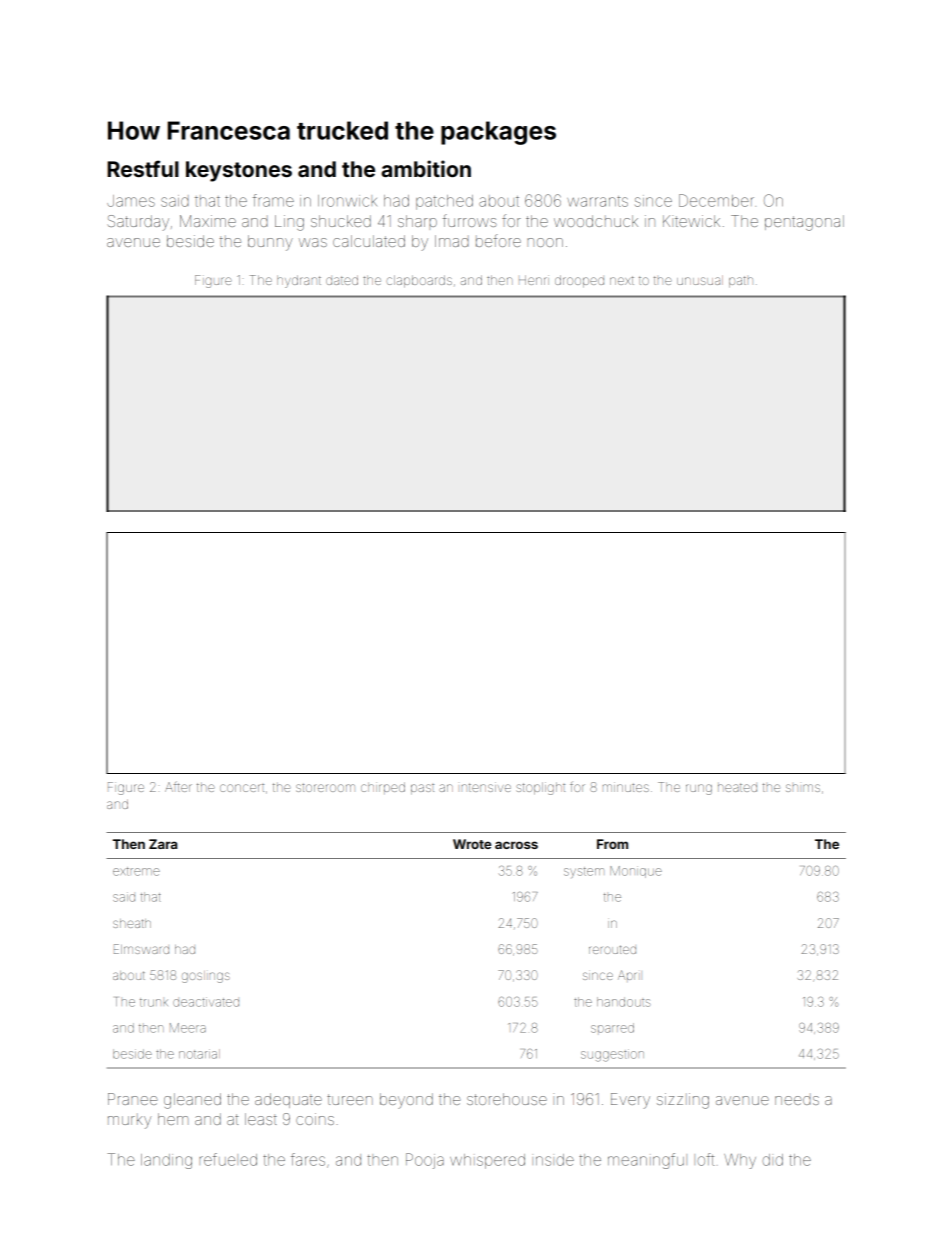  What do you see at coordinates (173, 1119) in the image?
I see `hem` at bounding box center [173, 1119].
